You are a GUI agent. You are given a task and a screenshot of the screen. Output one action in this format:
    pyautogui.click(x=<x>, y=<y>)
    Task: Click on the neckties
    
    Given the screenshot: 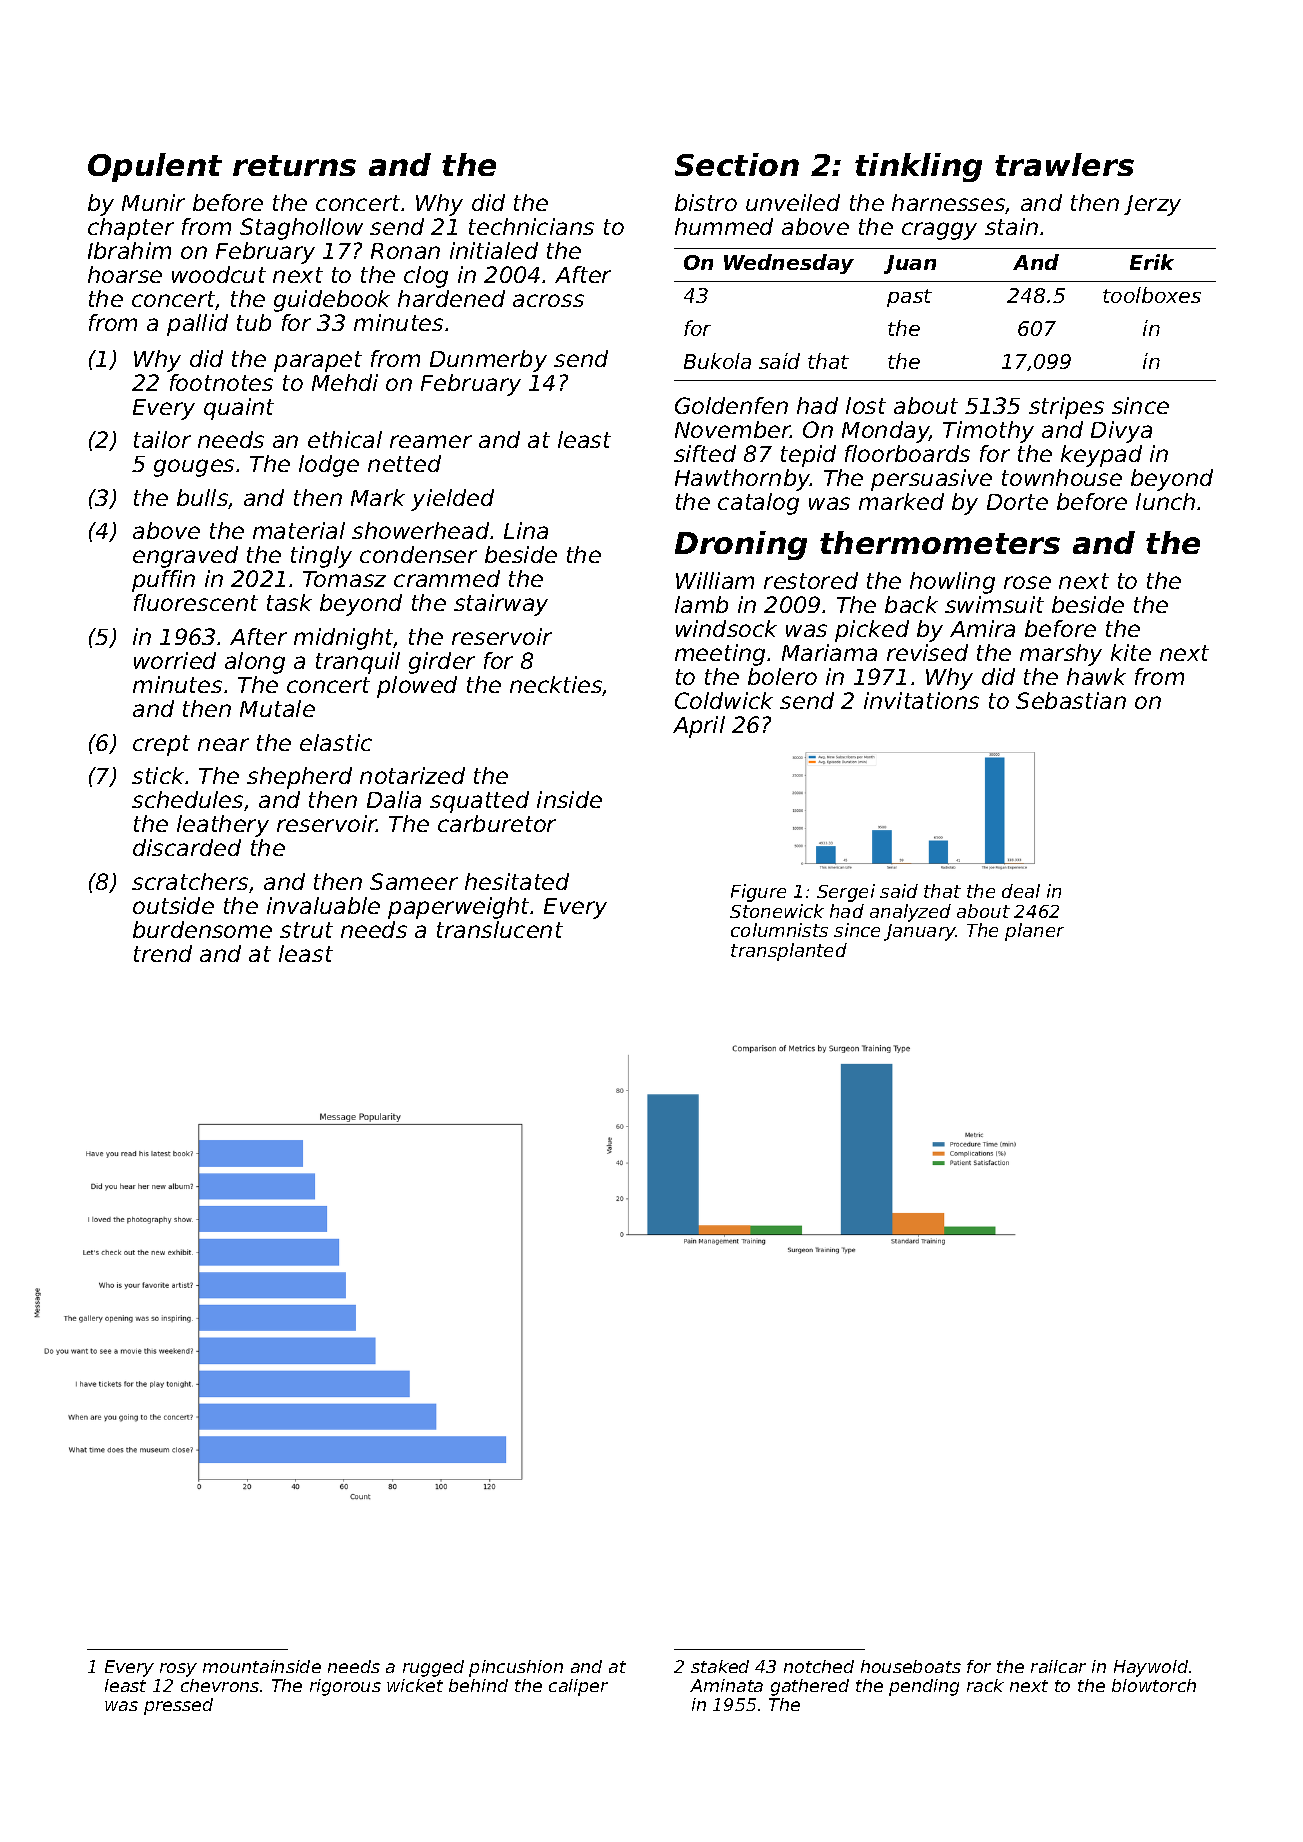 What is the action you would take?
    pyautogui.click(x=556, y=686)
